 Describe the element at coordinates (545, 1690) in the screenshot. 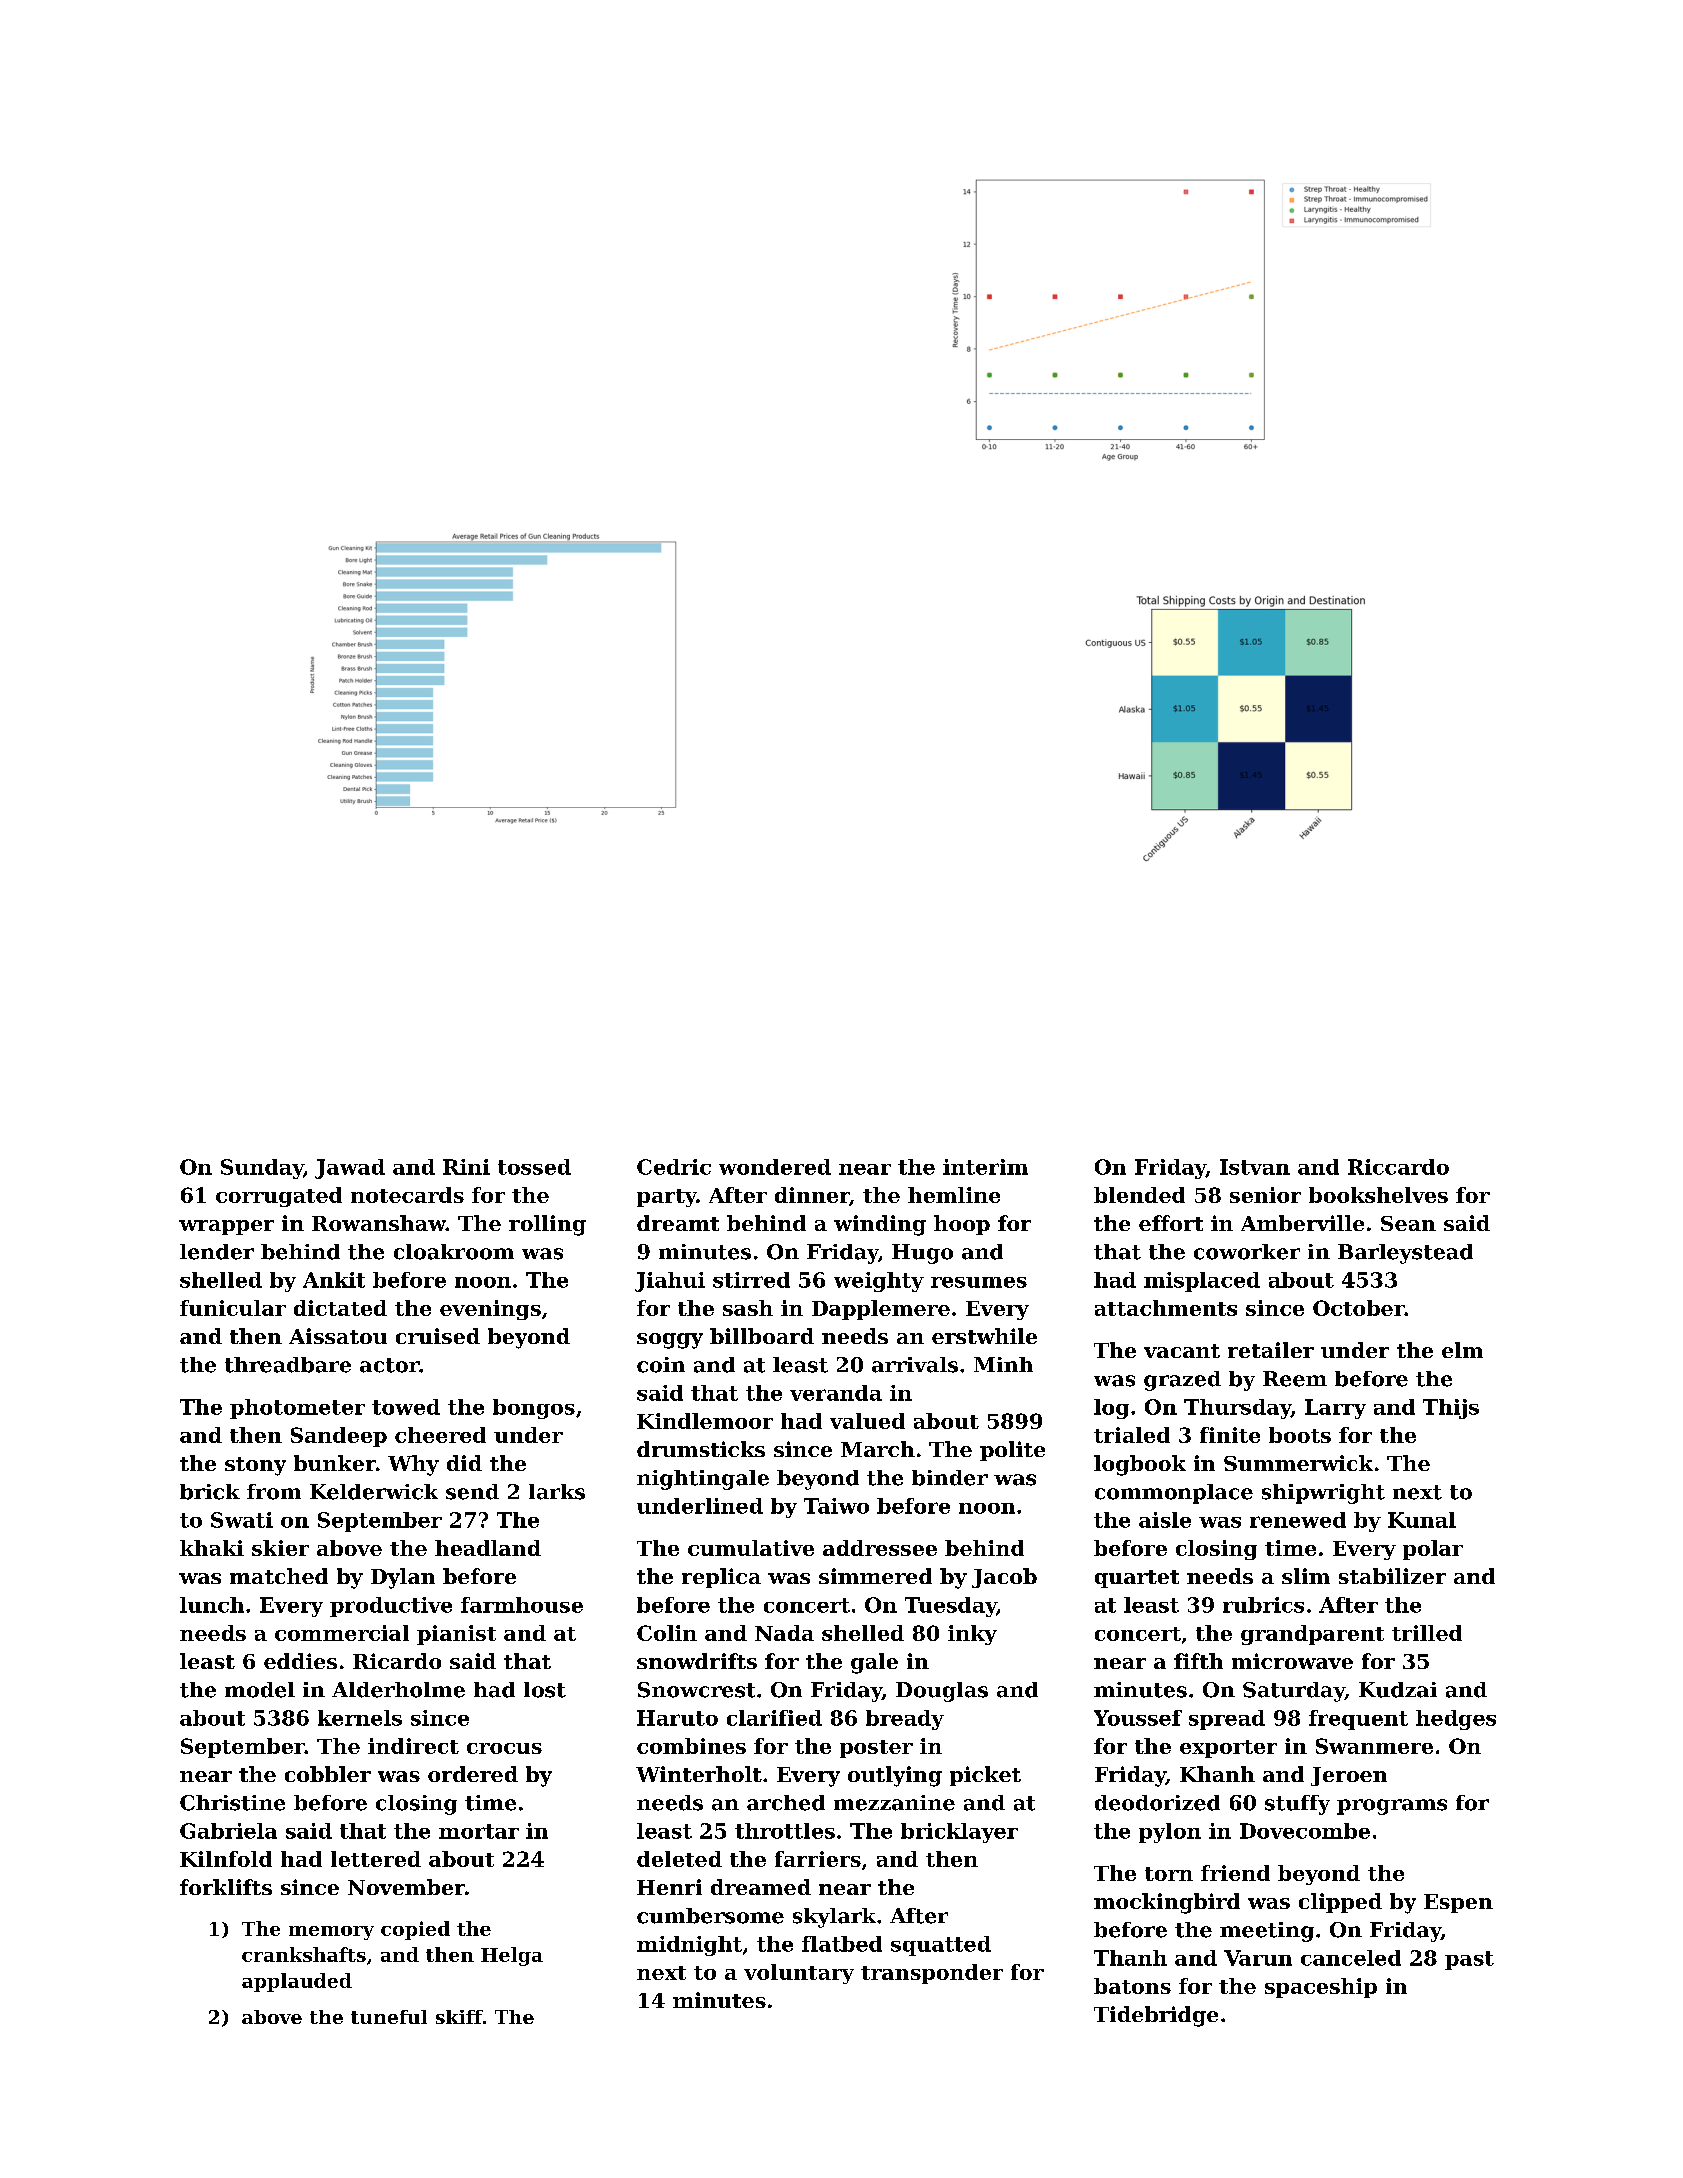

I see `lost` at that location.
